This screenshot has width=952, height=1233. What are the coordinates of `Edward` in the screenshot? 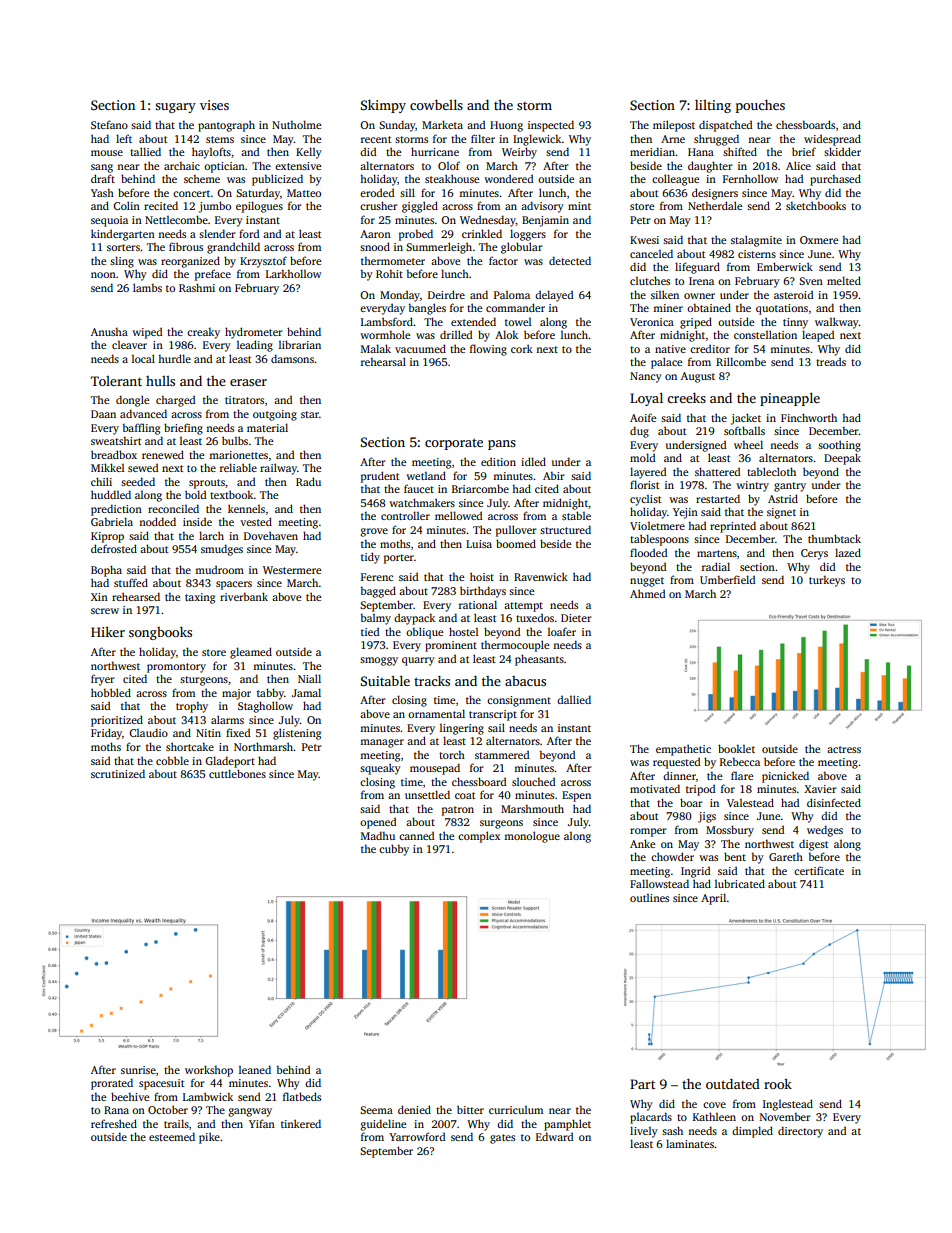 It's located at (554, 1136).
